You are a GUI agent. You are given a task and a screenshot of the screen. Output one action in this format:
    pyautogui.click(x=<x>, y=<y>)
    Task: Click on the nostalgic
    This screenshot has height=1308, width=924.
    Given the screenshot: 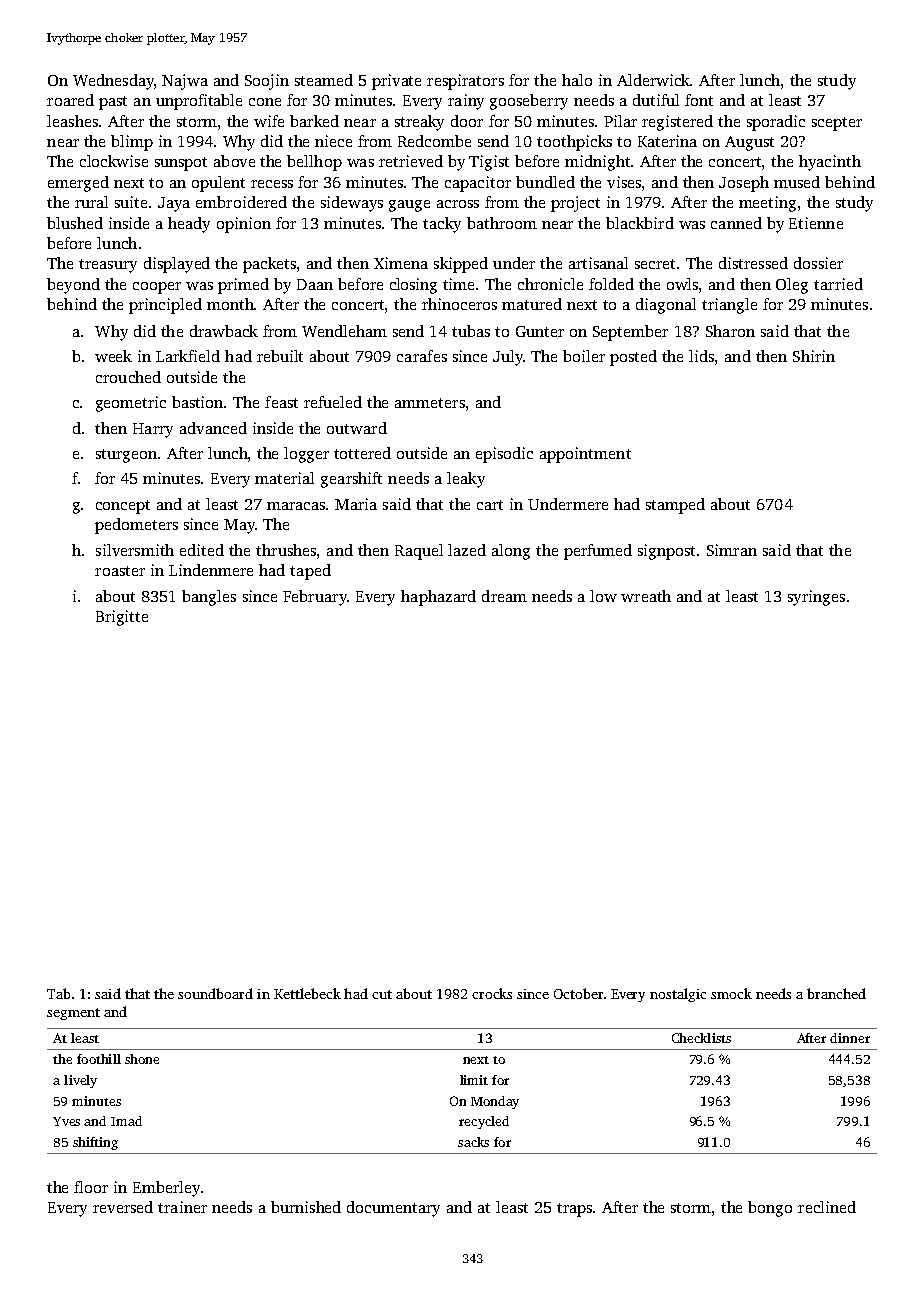 What is the action you would take?
    pyautogui.click(x=678, y=995)
